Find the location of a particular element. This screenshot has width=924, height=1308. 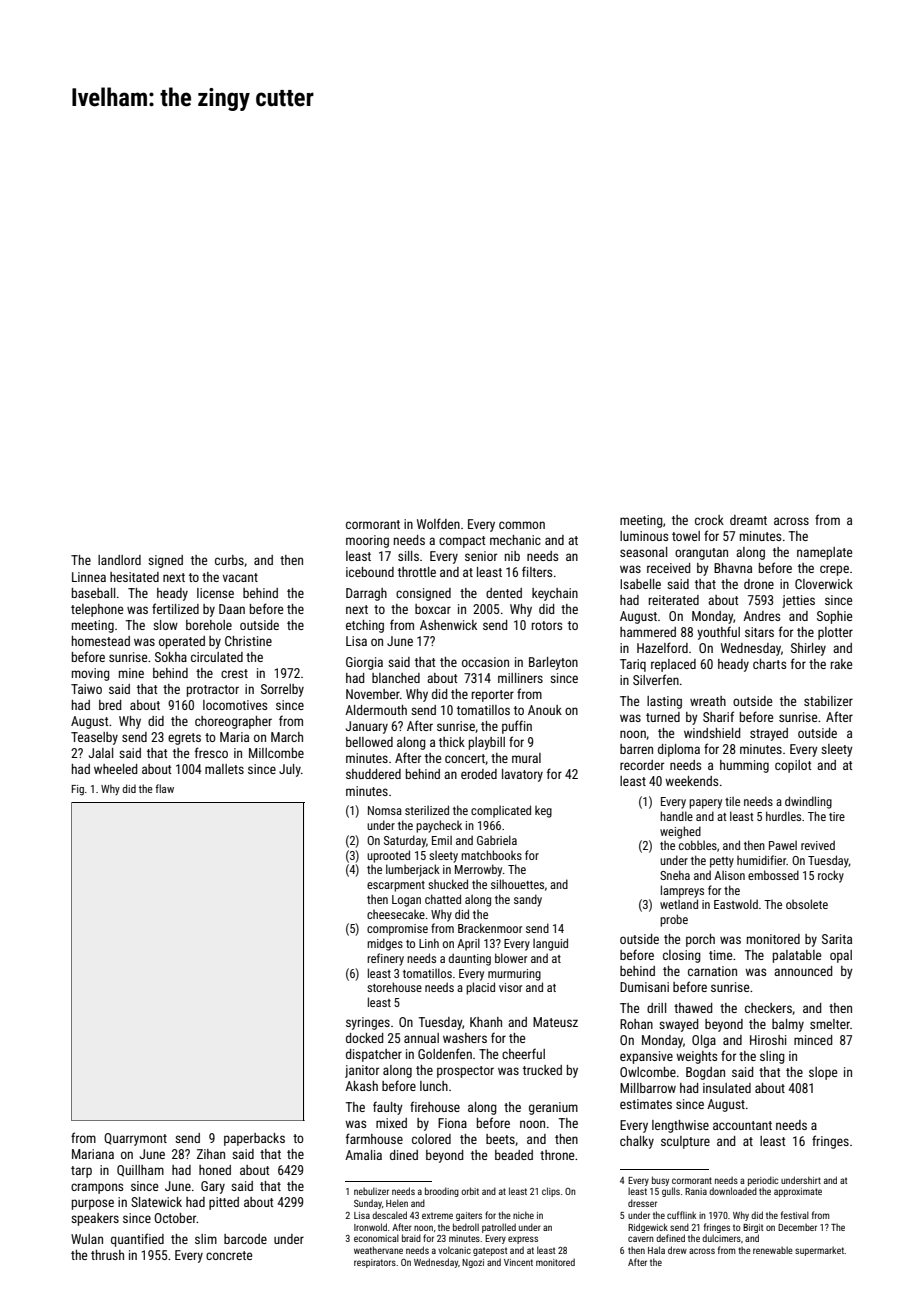

stabilizer is located at coordinates (828, 701).
